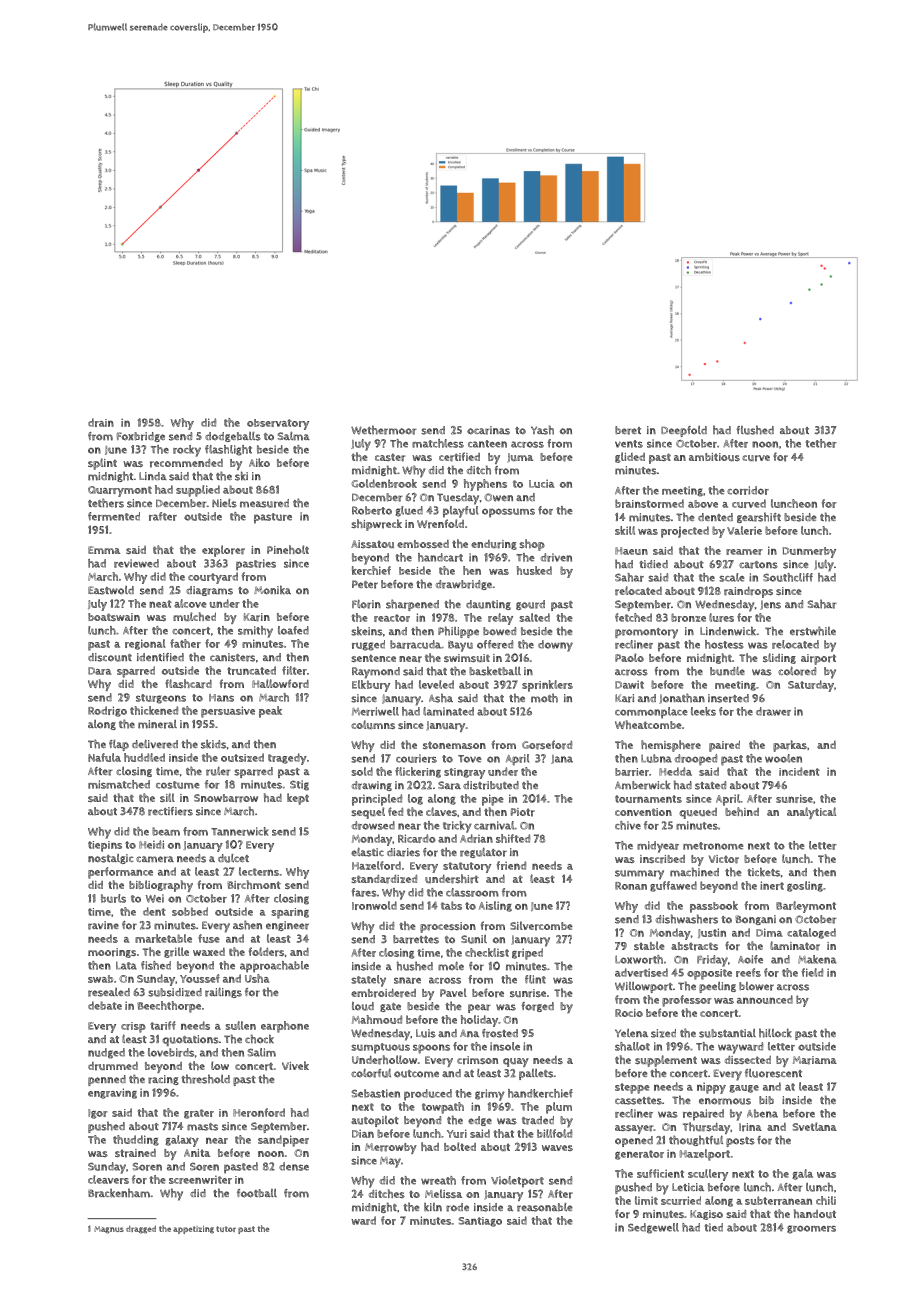 This screenshot has width=924, height=1308. I want to click on appetizing, so click(193, 1230).
